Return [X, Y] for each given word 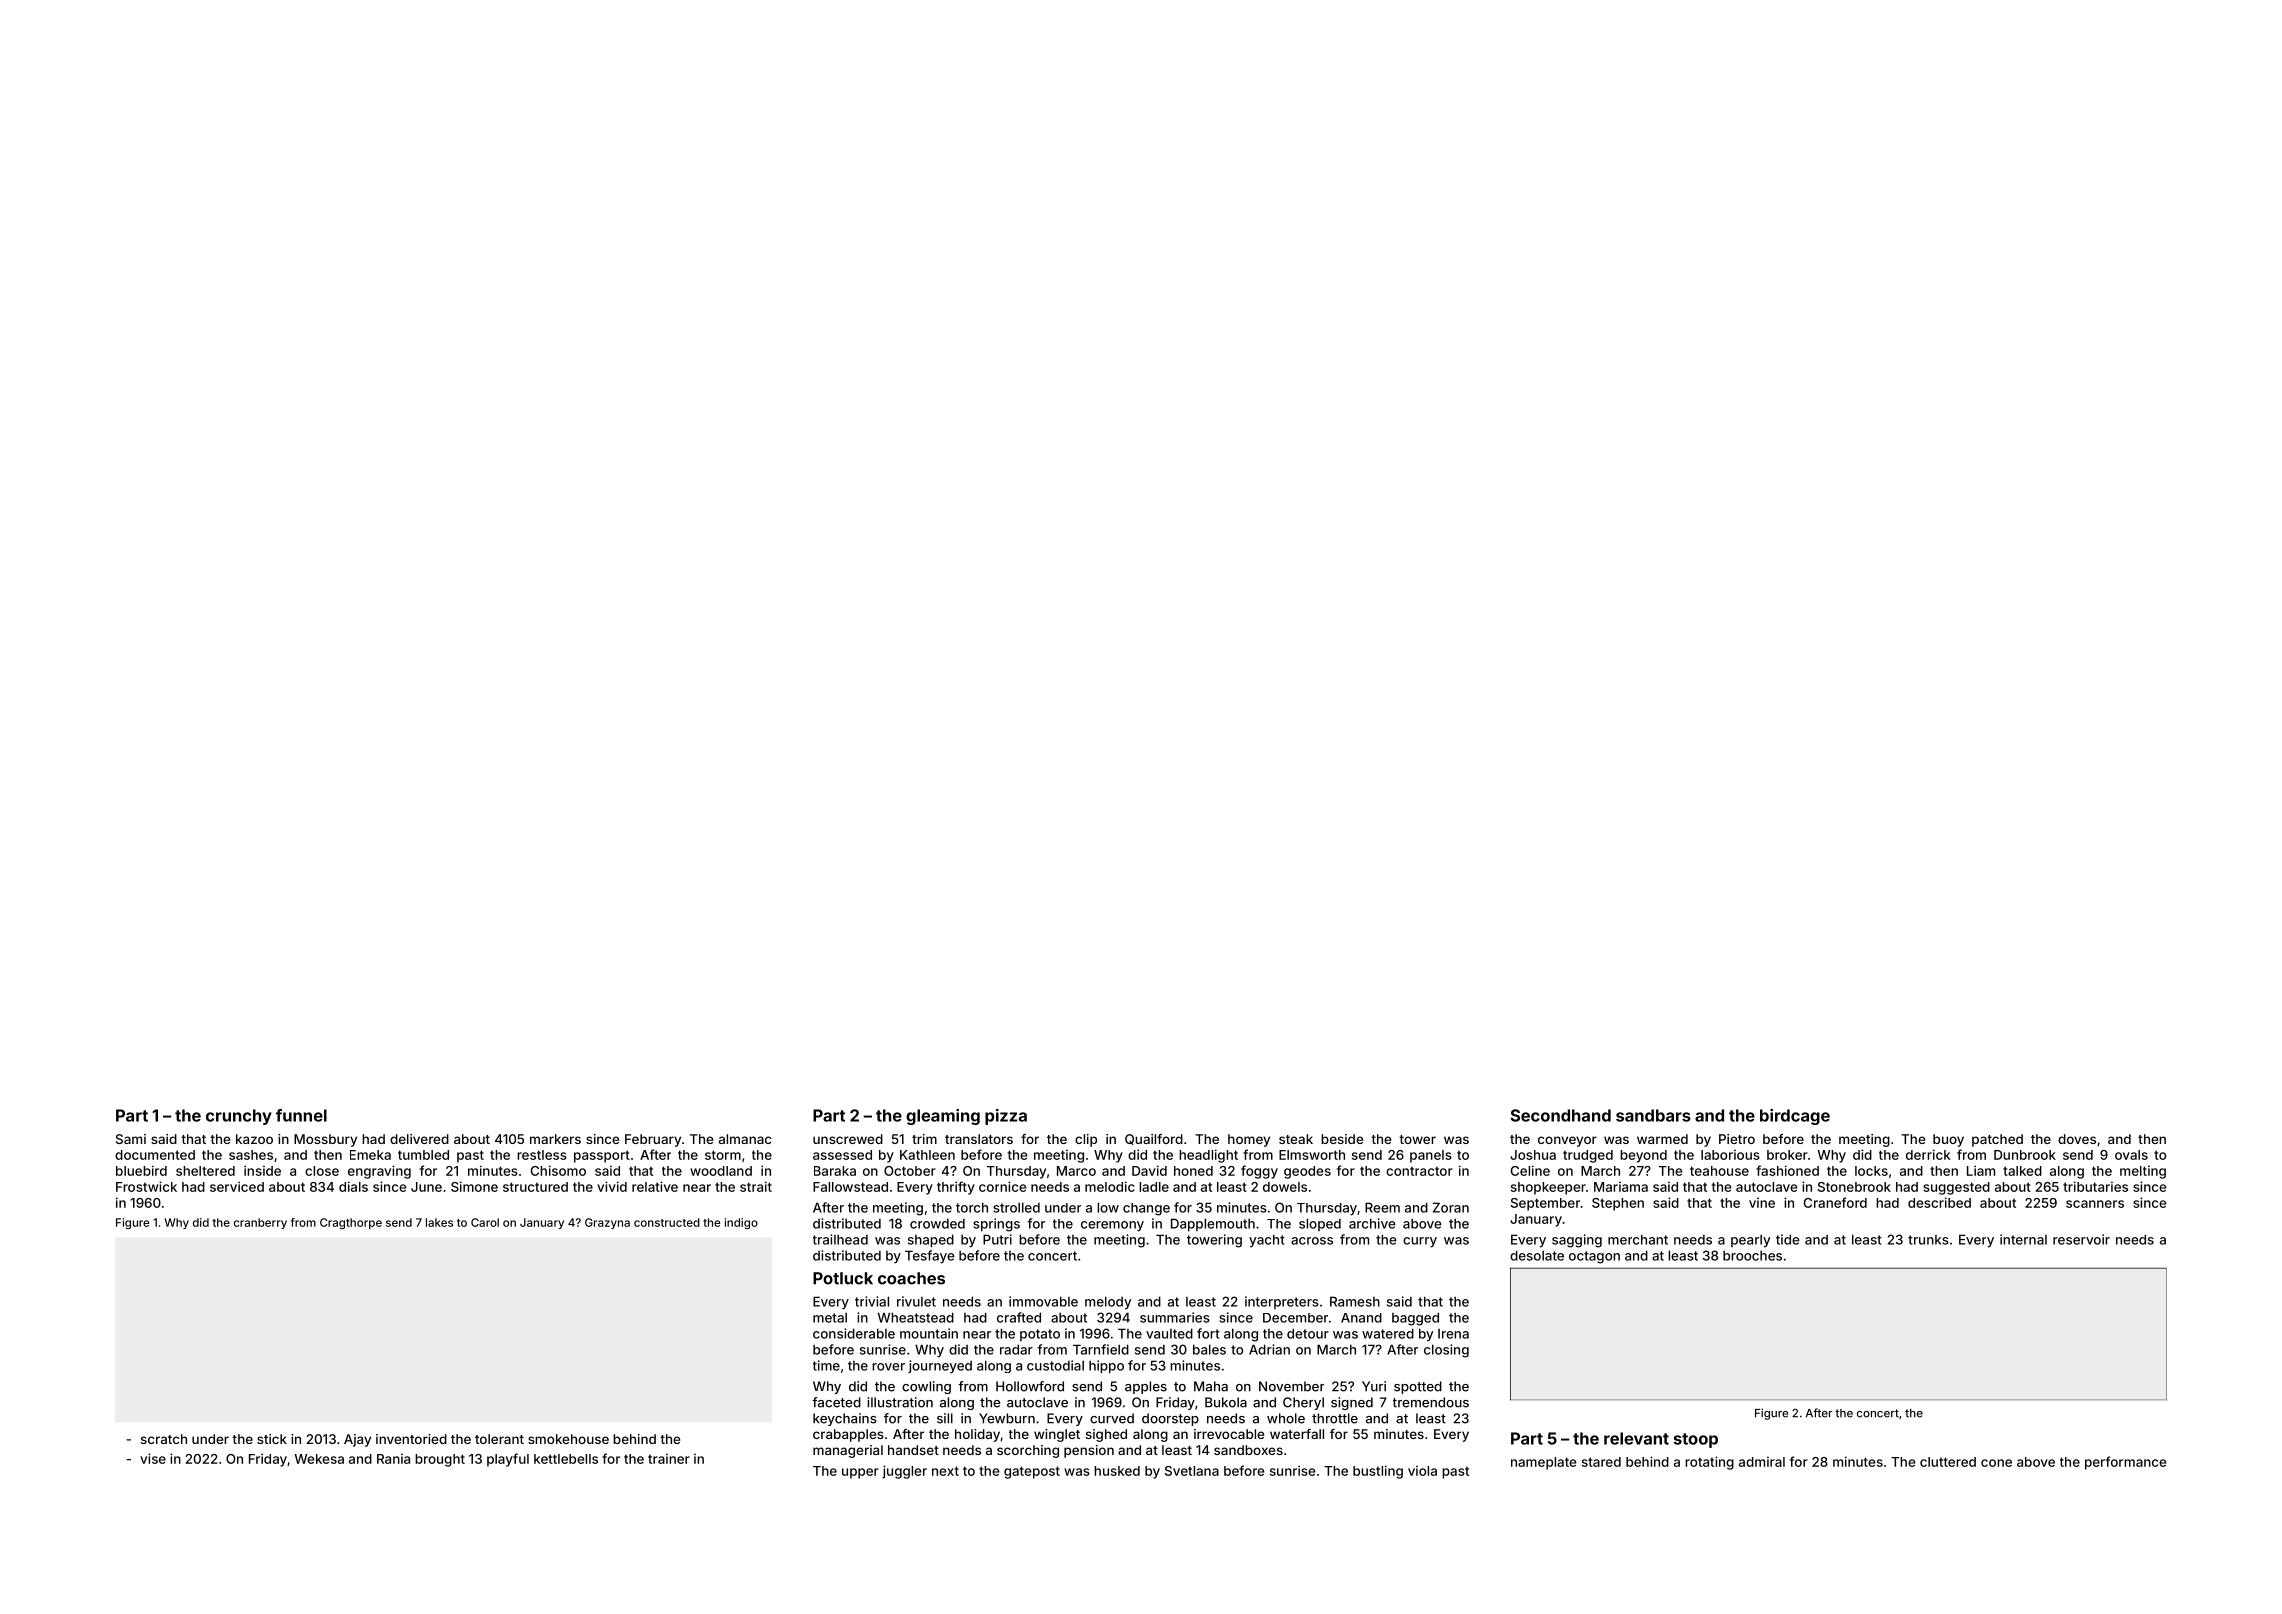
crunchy [239, 1117]
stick [272, 1439]
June [426, 1187]
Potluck [843, 1278]
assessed [842, 1155]
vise [153, 1458]
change [1146, 1209]
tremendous [1431, 1402]
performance [2126, 1463]
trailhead [840, 1239]
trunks [1928, 1240]
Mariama [1621, 1187]
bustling [1378, 1472]
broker [1787, 1155]
